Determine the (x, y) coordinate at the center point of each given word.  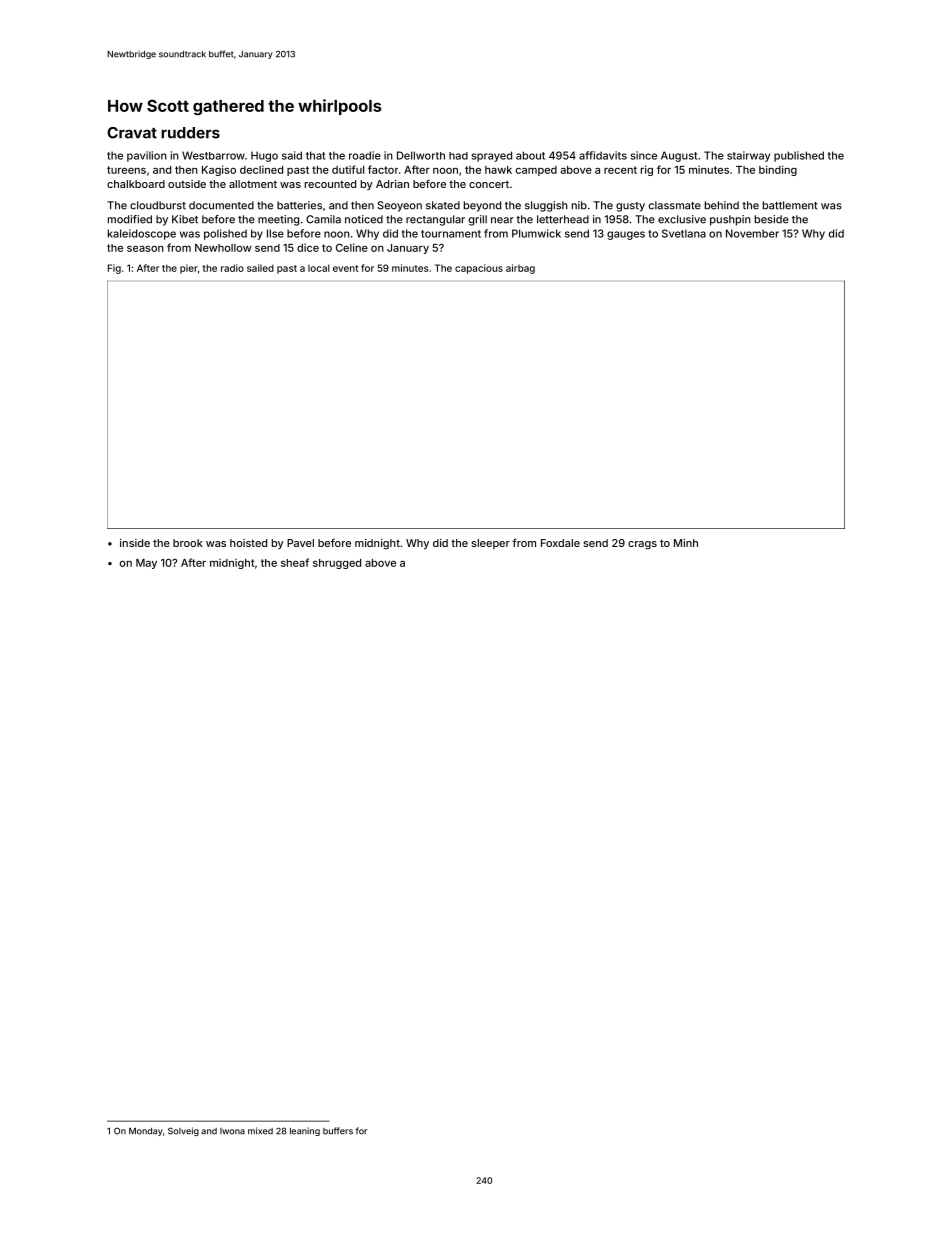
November (752, 233)
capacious (479, 269)
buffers (338, 1131)
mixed (260, 1131)
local (319, 268)
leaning (305, 1131)
